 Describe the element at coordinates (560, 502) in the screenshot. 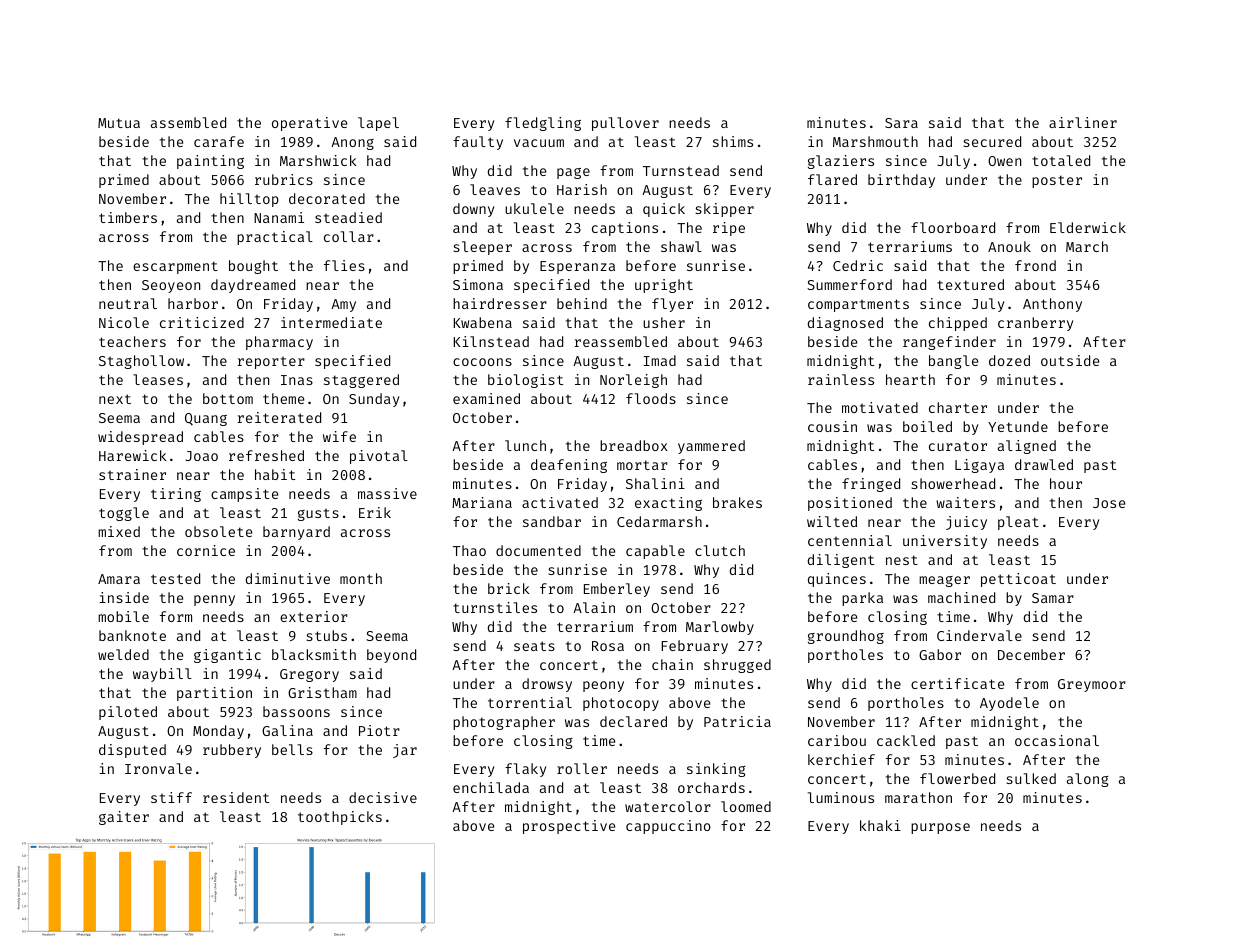

I see `activated` at that location.
